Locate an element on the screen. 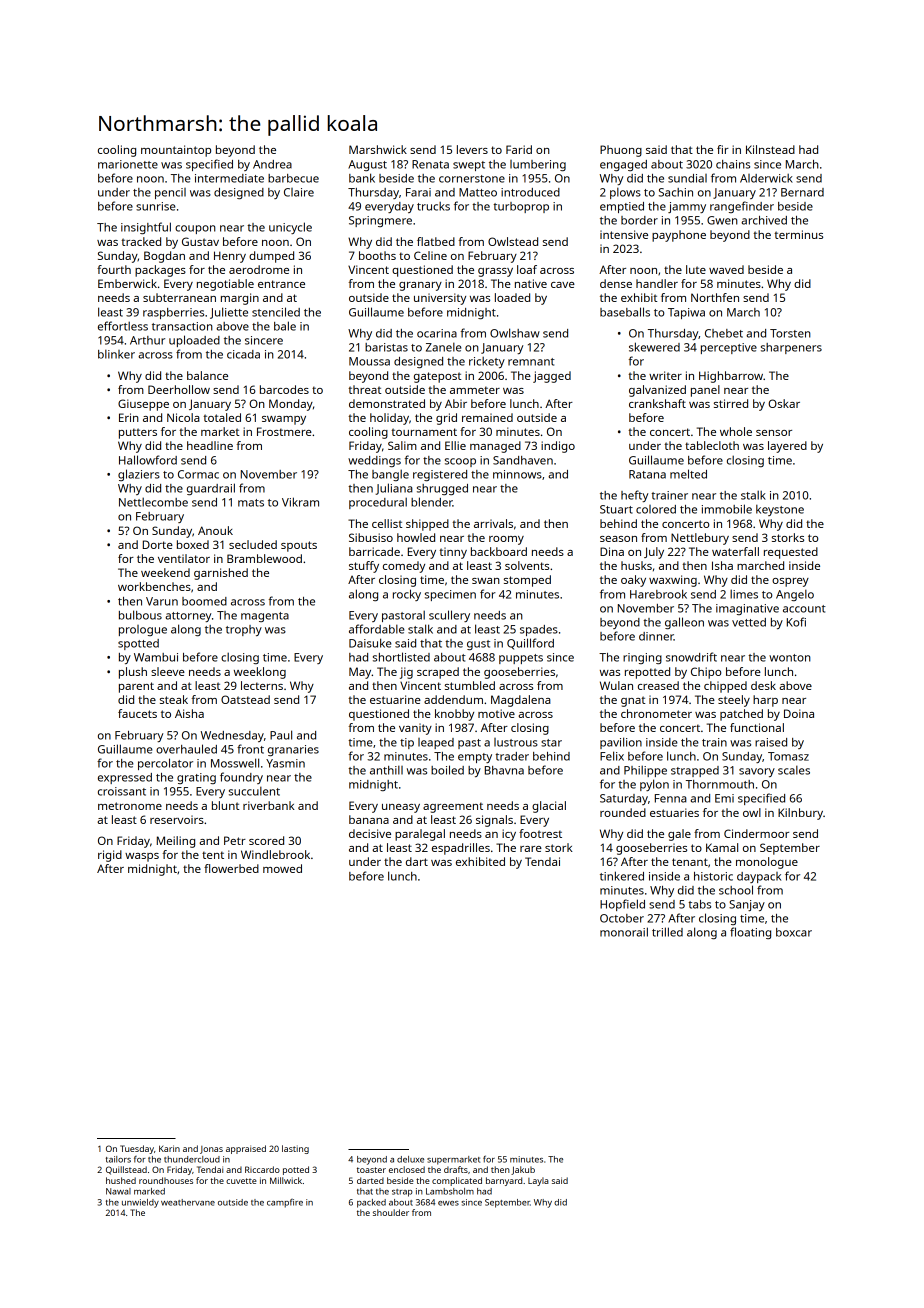  introduced is located at coordinates (530, 192).
